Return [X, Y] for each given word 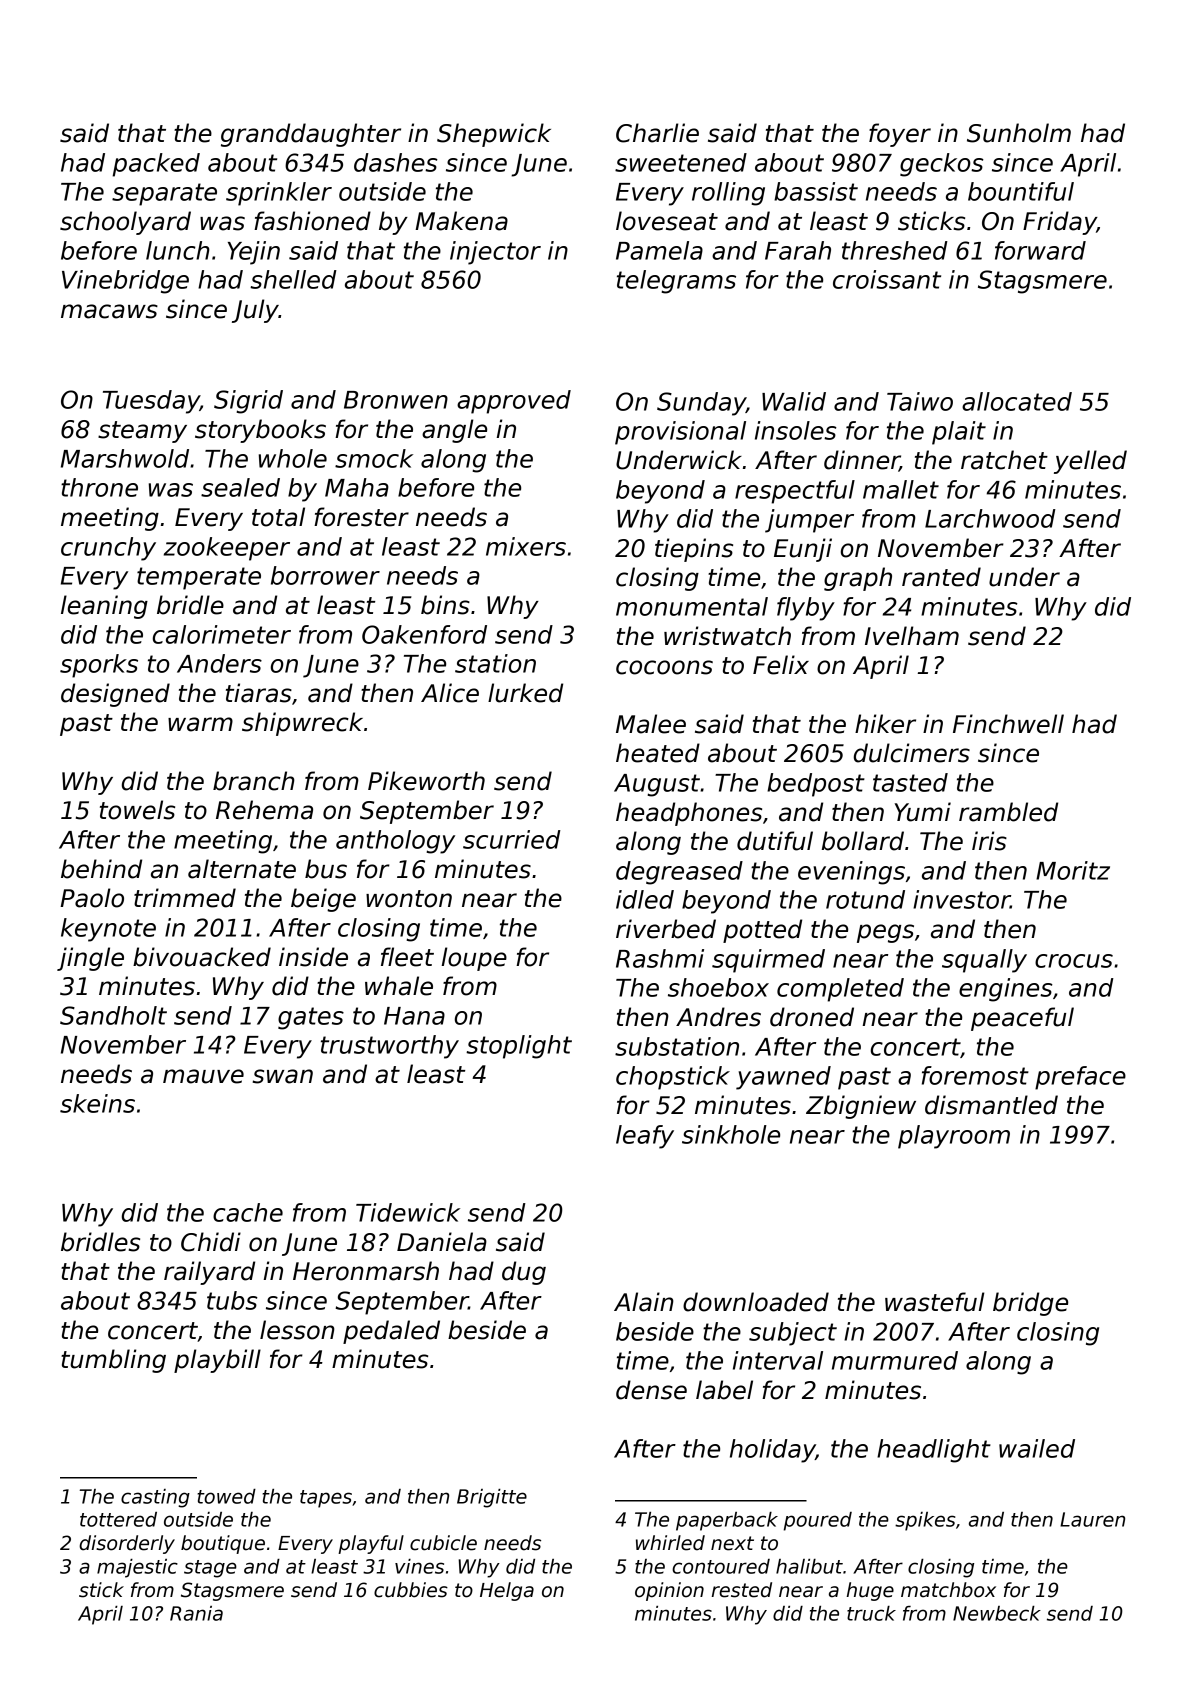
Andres [718, 1017]
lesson [297, 1330]
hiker [885, 724]
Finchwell [1008, 724]
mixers [526, 546]
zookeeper [227, 549]
